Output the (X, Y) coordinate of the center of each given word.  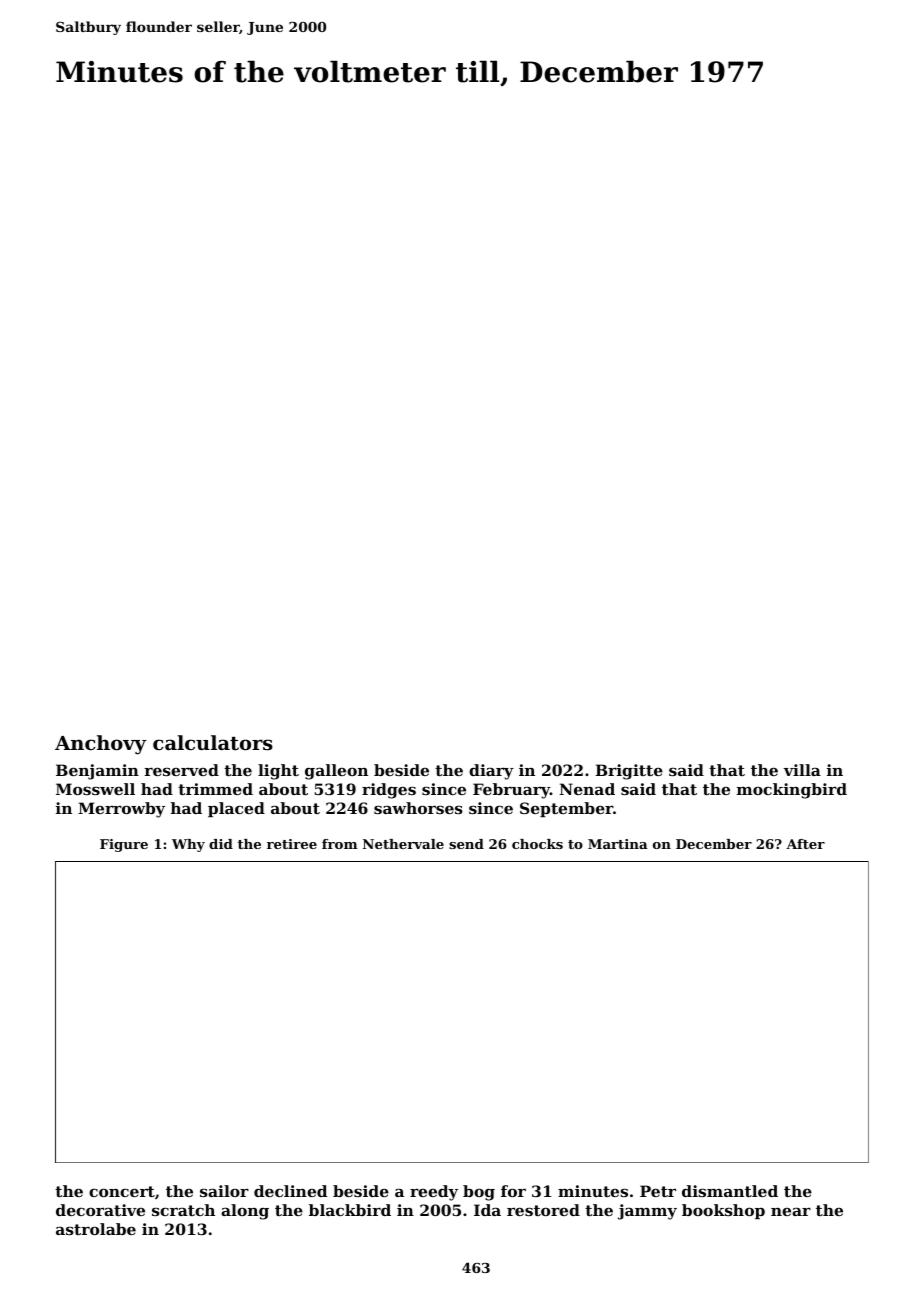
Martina (618, 844)
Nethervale (403, 844)
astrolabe (96, 1229)
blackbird (350, 1210)
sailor (224, 1191)
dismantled (730, 1191)
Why (188, 845)
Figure (124, 845)
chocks (537, 844)
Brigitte (629, 772)
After (805, 844)
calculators (213, 743)
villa (802, 770)
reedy (434, 1193)
